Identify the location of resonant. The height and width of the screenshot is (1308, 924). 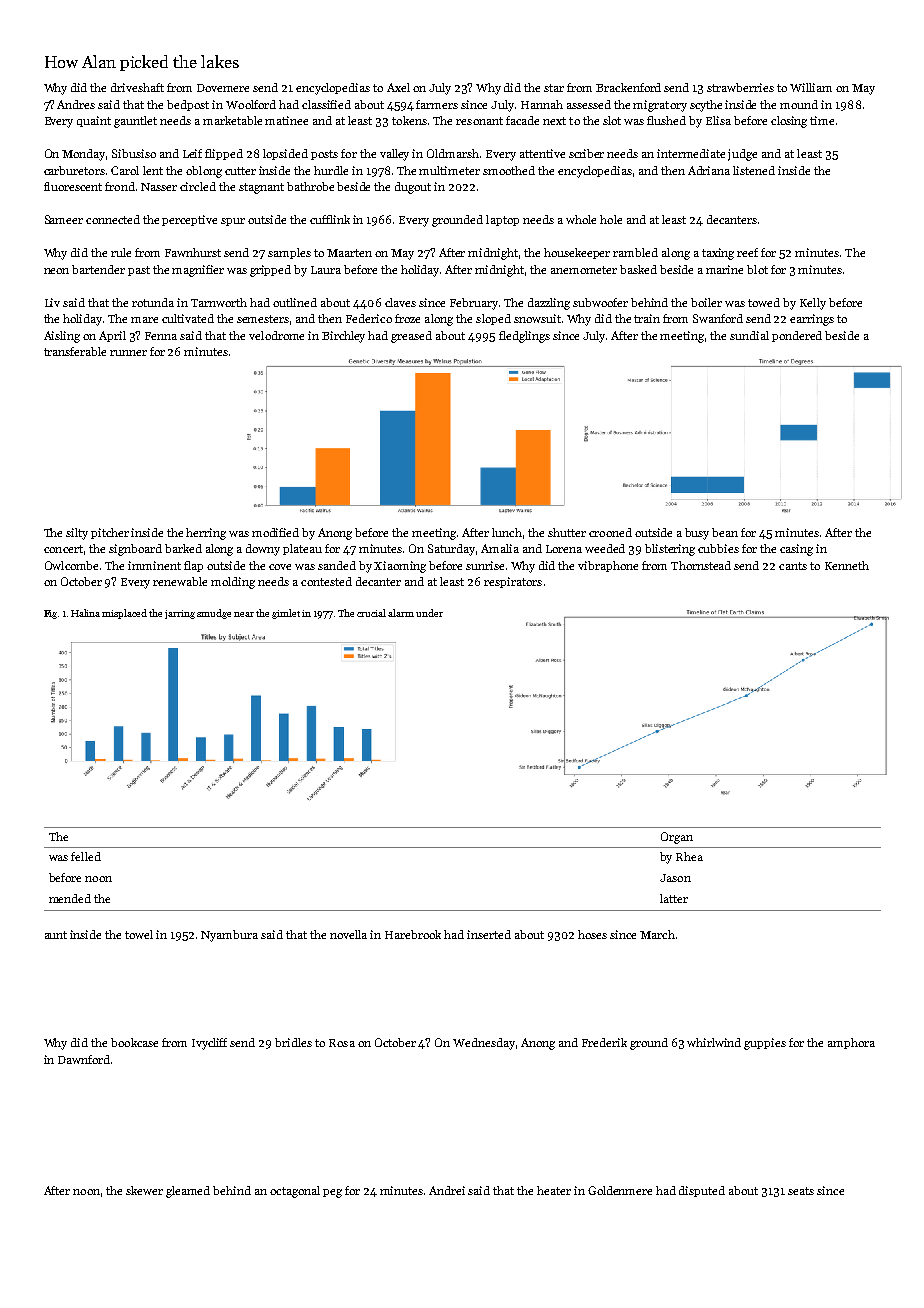
(479, 121).
